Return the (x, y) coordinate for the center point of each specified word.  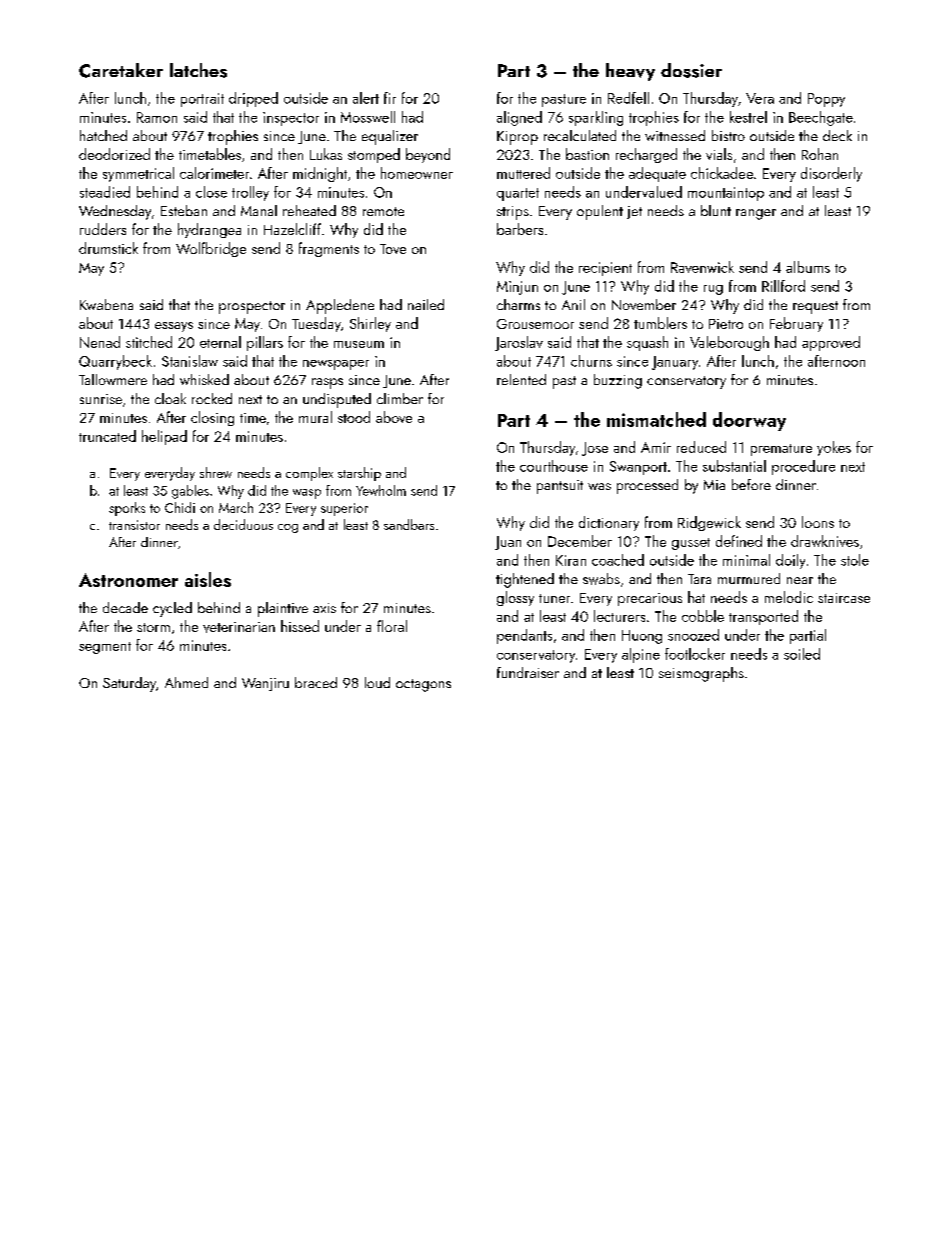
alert (366, 98)
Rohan (820, 154)
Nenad (100, 342)
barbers (520, 229)
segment (105, 648)
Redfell (628, 98)
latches (198, 70)
